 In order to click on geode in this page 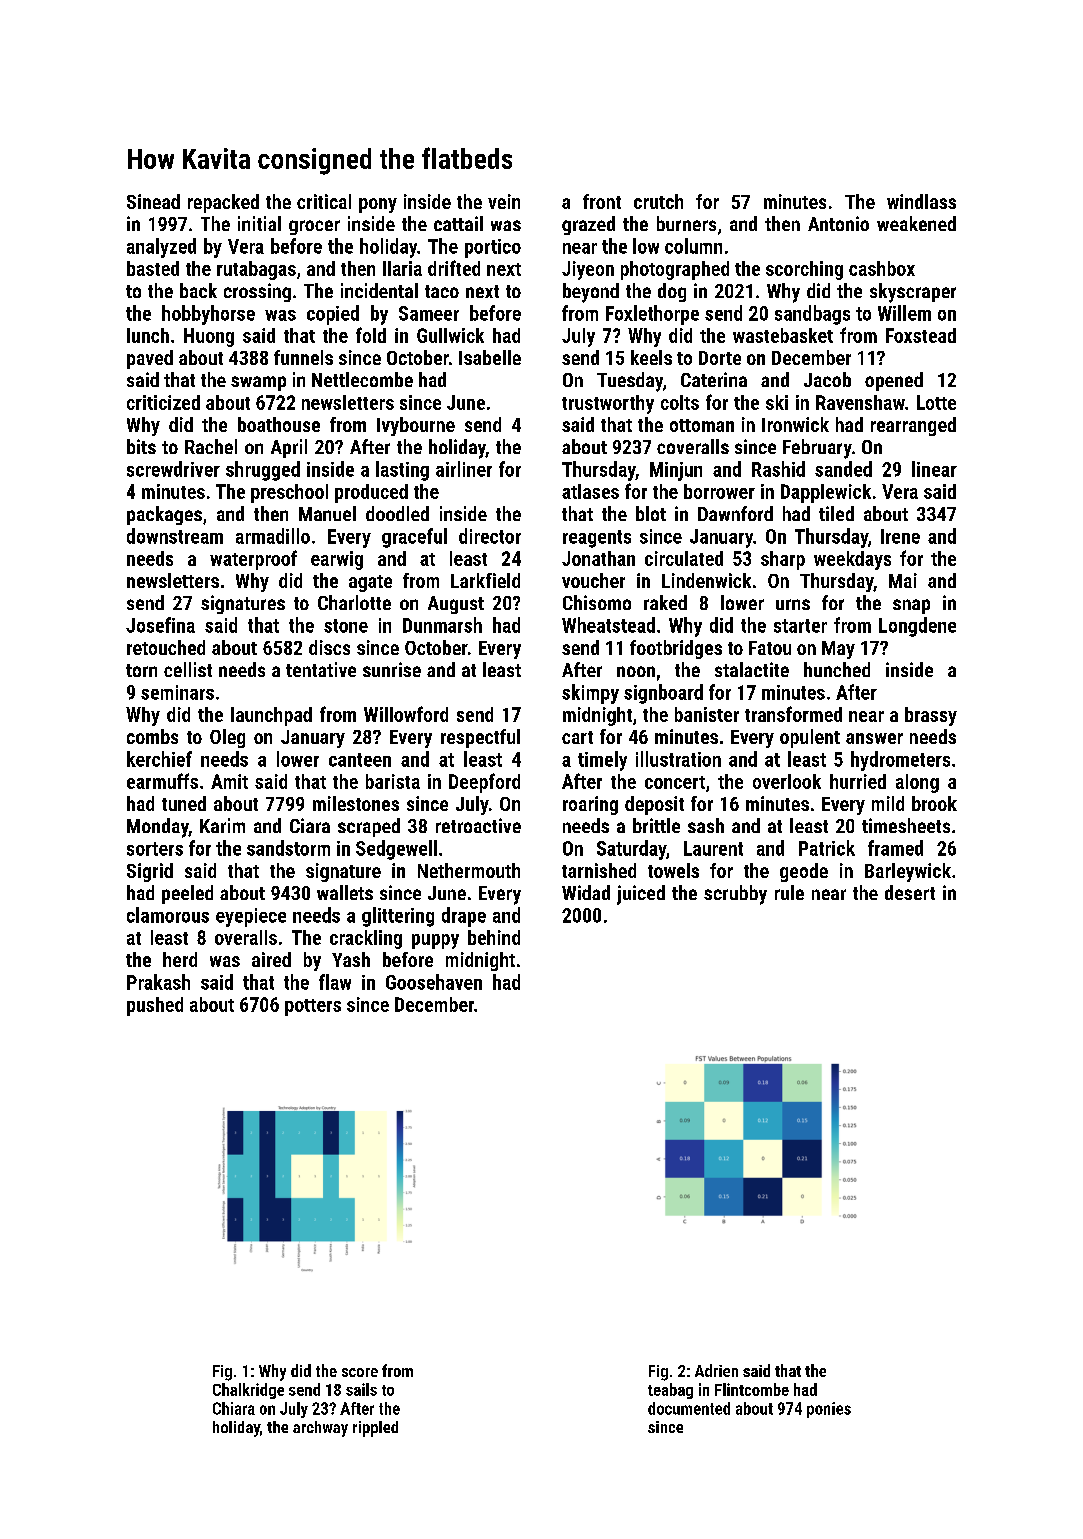, I will do `click(804, 872)`.
